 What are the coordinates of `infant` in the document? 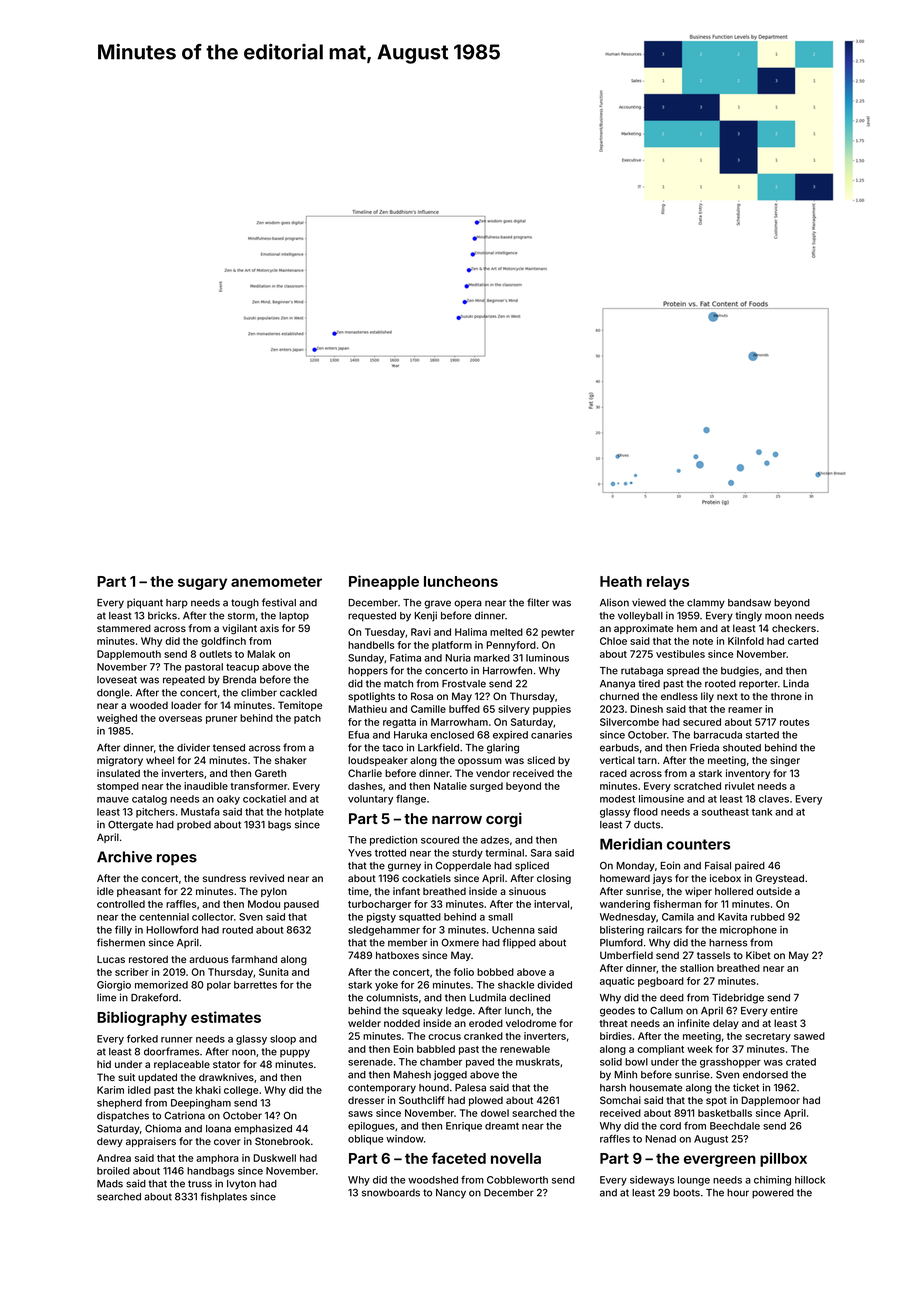 It's located at (406, 891).
